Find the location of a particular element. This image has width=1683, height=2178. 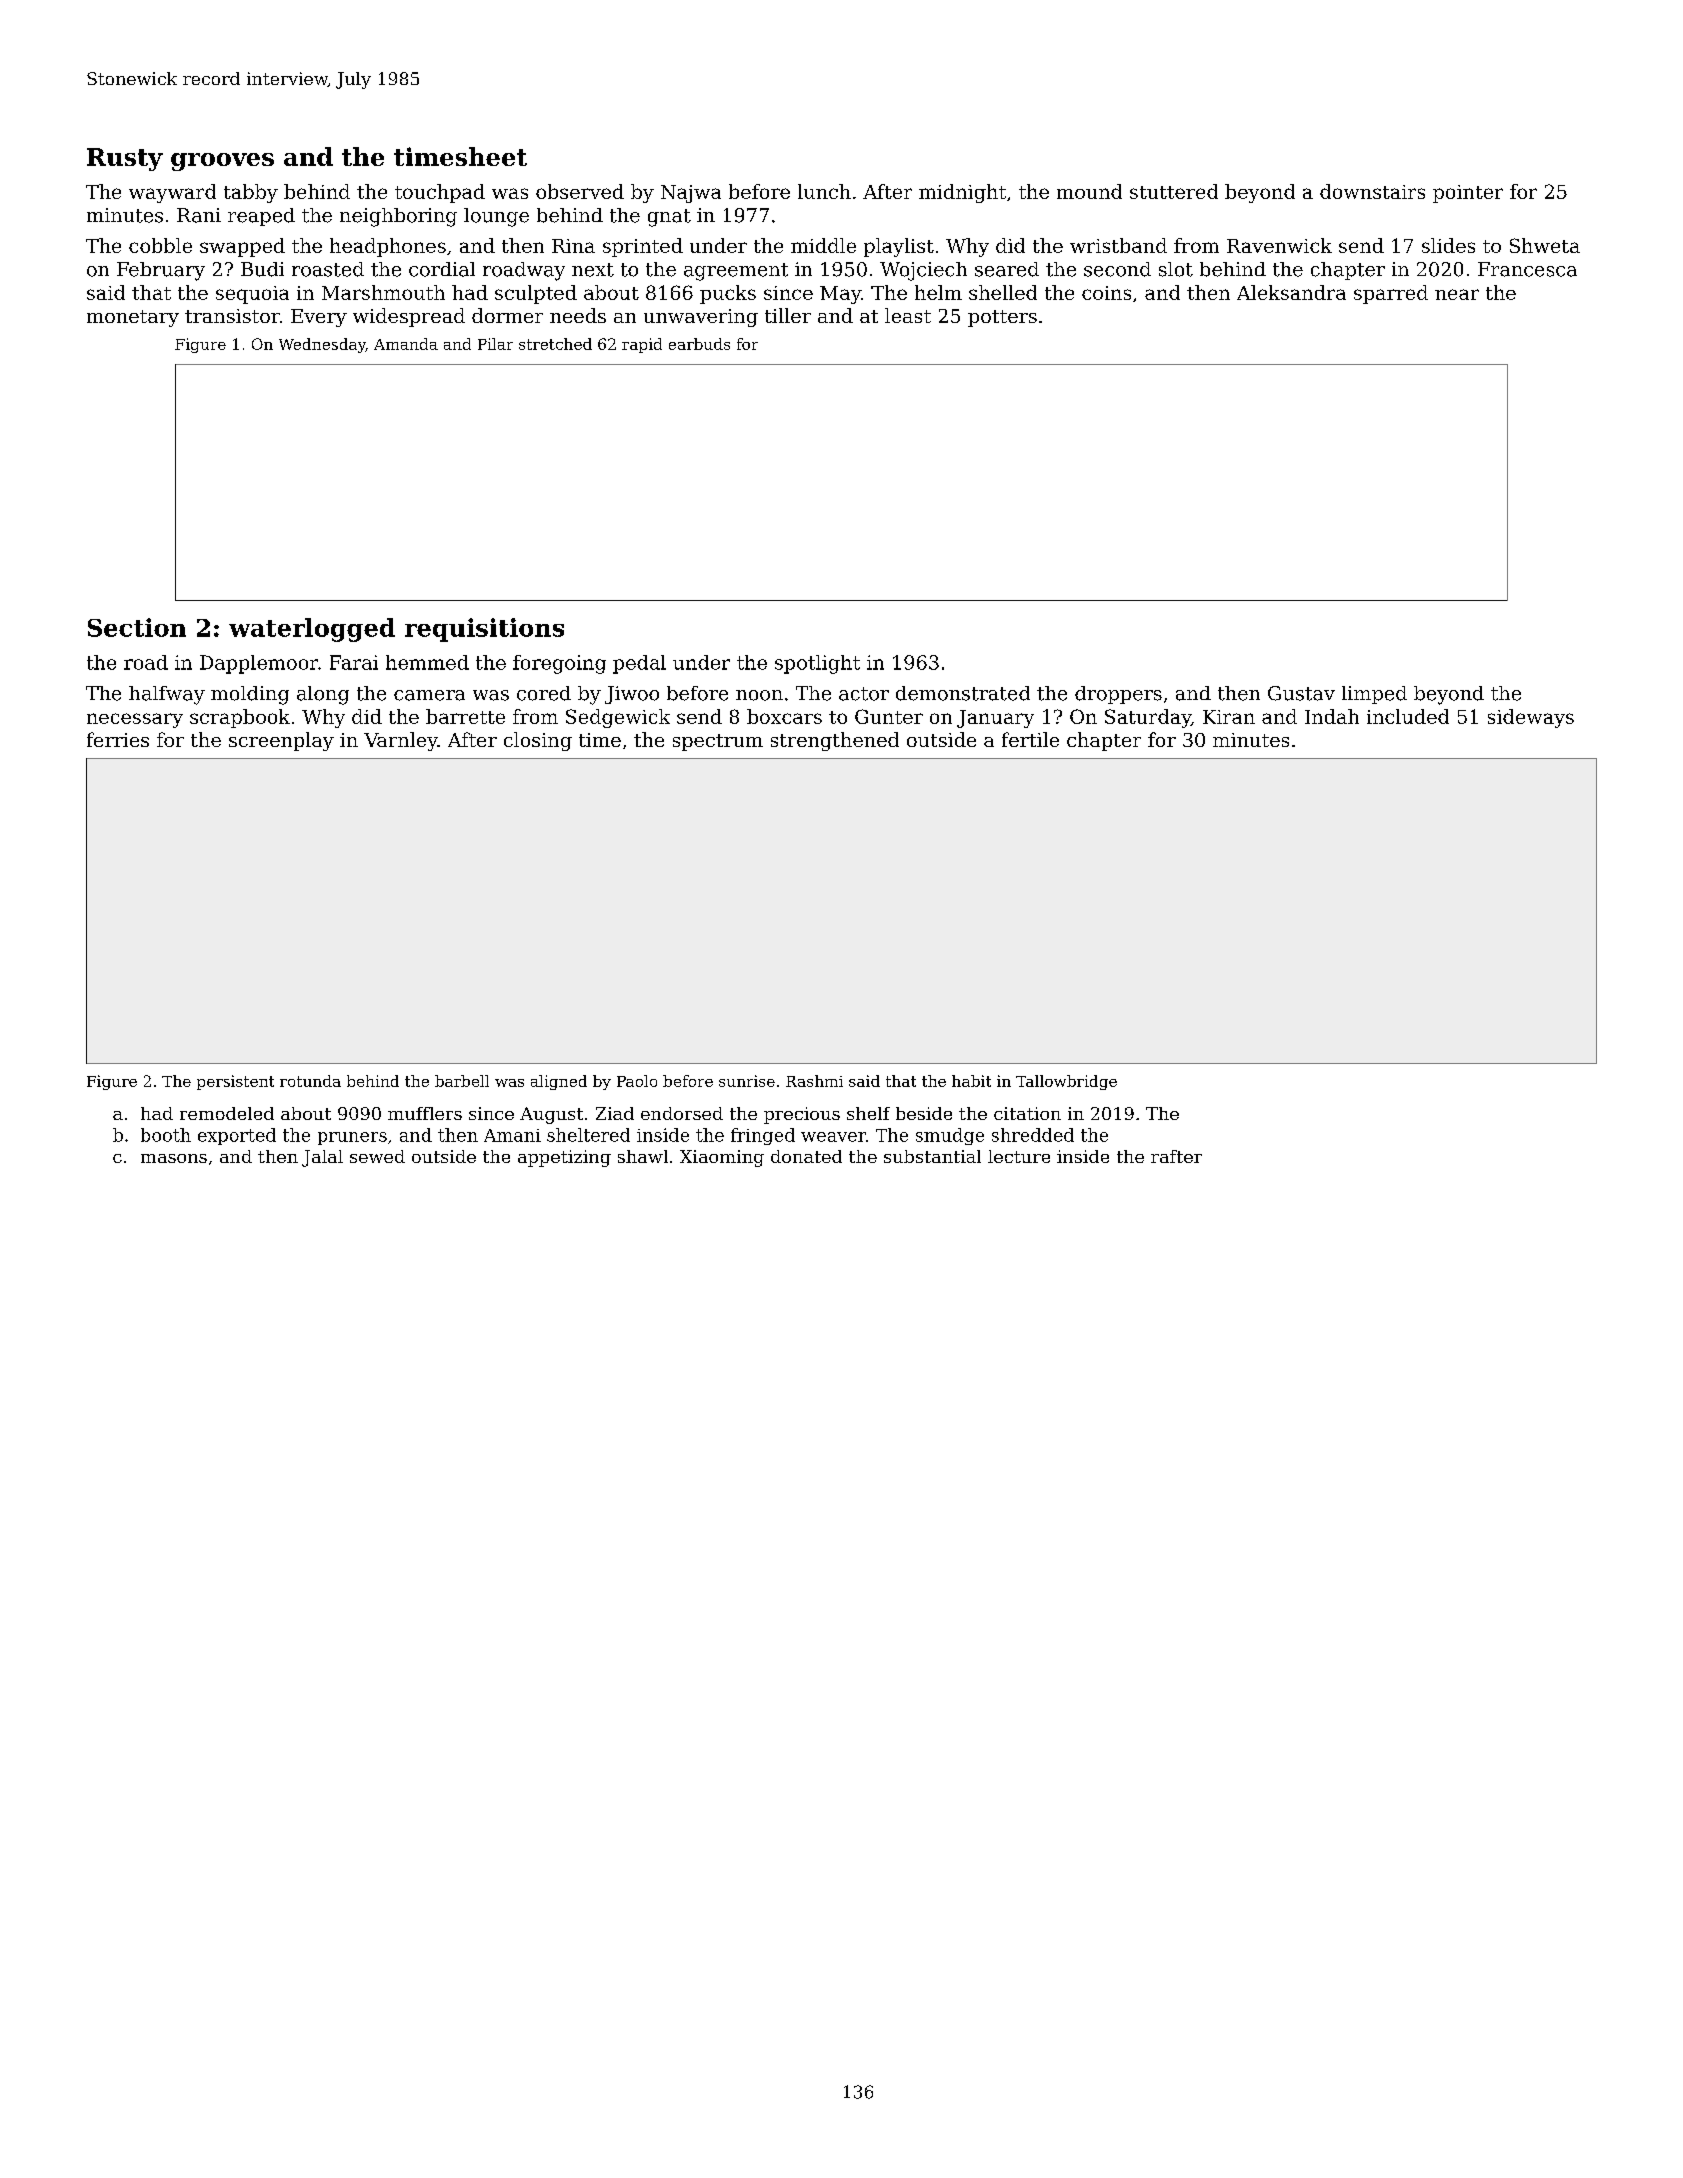

sunrise is located at coordinates (747, 1081).
